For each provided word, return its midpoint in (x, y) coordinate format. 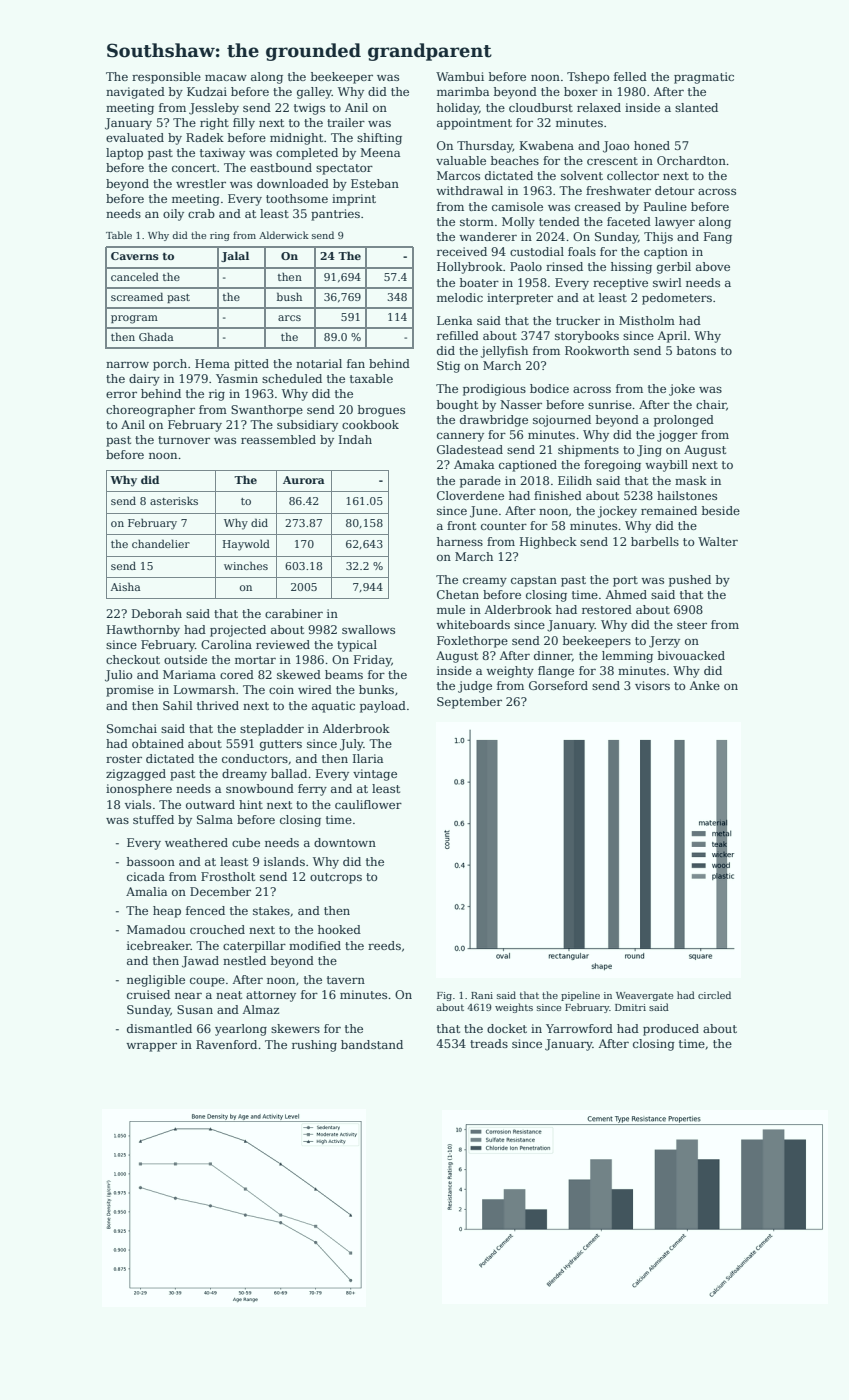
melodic (460, 297)
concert (194, 168)
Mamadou (156, 929)
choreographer (150, 411)
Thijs (658, 238)
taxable (371, 378)
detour (675, 190)
